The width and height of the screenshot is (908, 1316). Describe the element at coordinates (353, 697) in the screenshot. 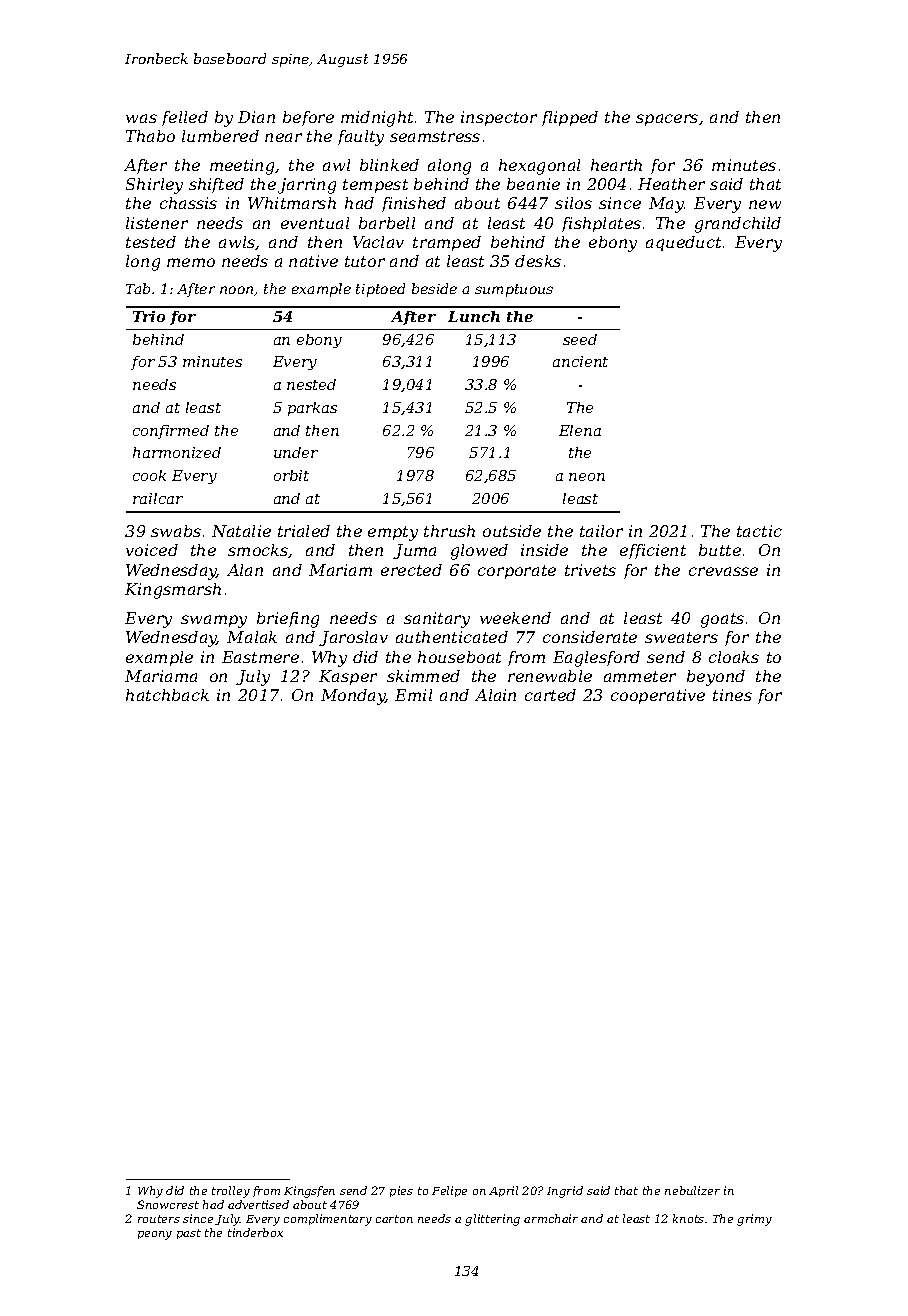

I see `Monday` at that location.
